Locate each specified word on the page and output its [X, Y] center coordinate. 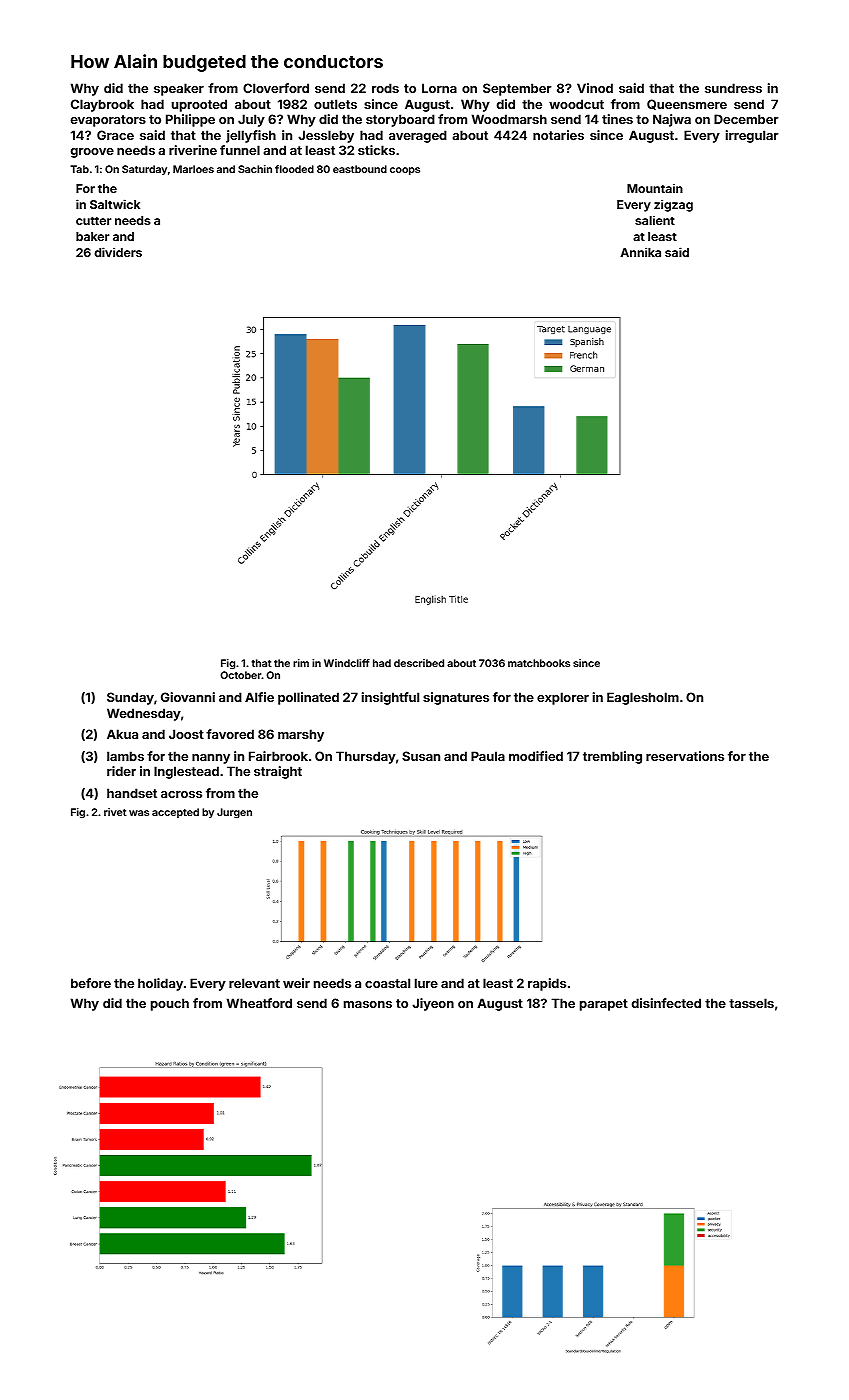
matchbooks [539, 663]
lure [426, 983]
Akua [122, 734]
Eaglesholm [643, 698]
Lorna [439, 88]
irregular [752, 136]
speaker [179, 89]
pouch [170, 1004]
